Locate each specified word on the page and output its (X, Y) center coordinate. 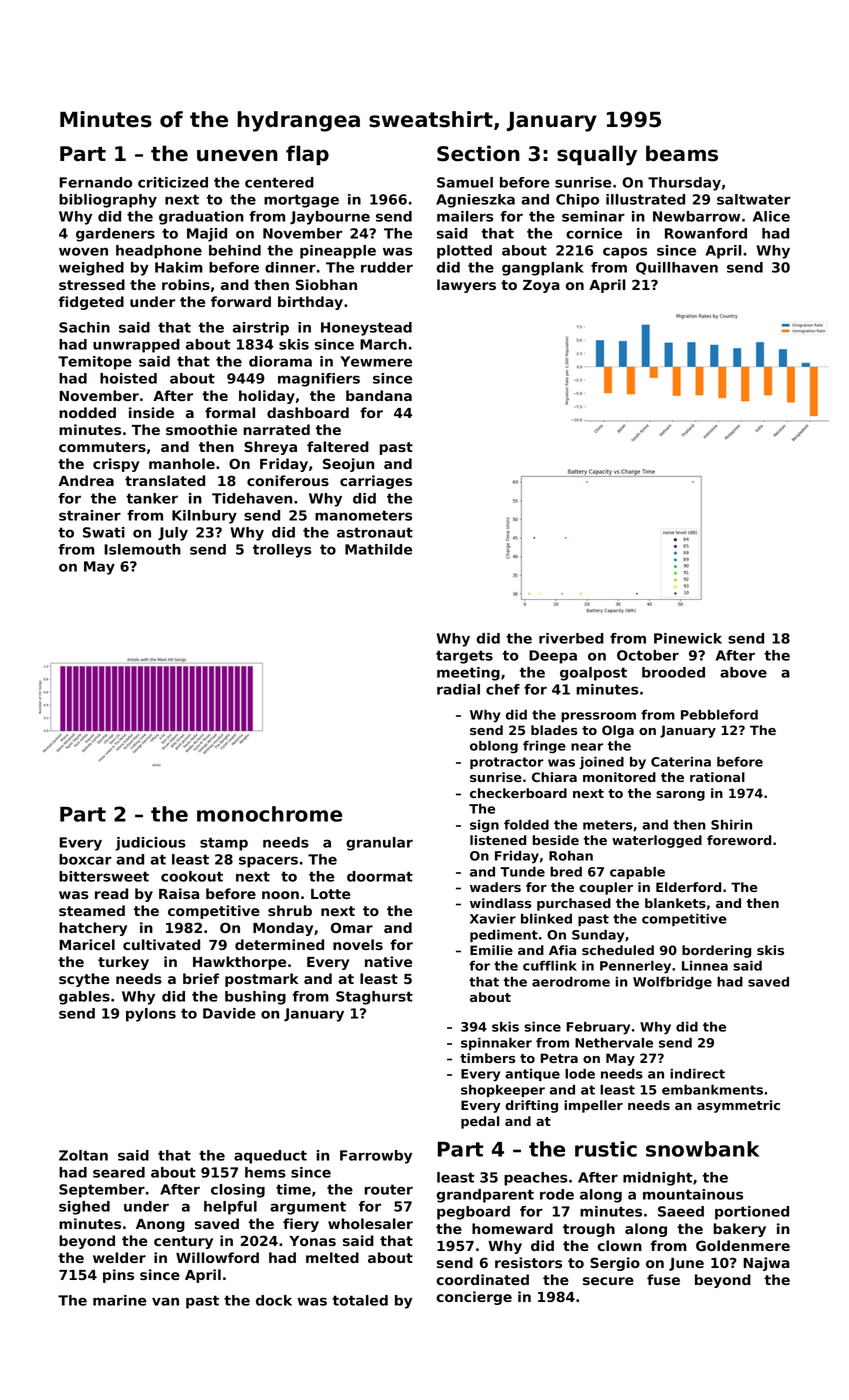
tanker (152, 498)
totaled (360, 1300)
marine (120, 1300)
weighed (91, 269)
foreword (739, 840)
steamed (92, 910)
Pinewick (688, 638)
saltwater (754, 199)
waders (495, 887)
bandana (379, 395)
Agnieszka (475, 201)
